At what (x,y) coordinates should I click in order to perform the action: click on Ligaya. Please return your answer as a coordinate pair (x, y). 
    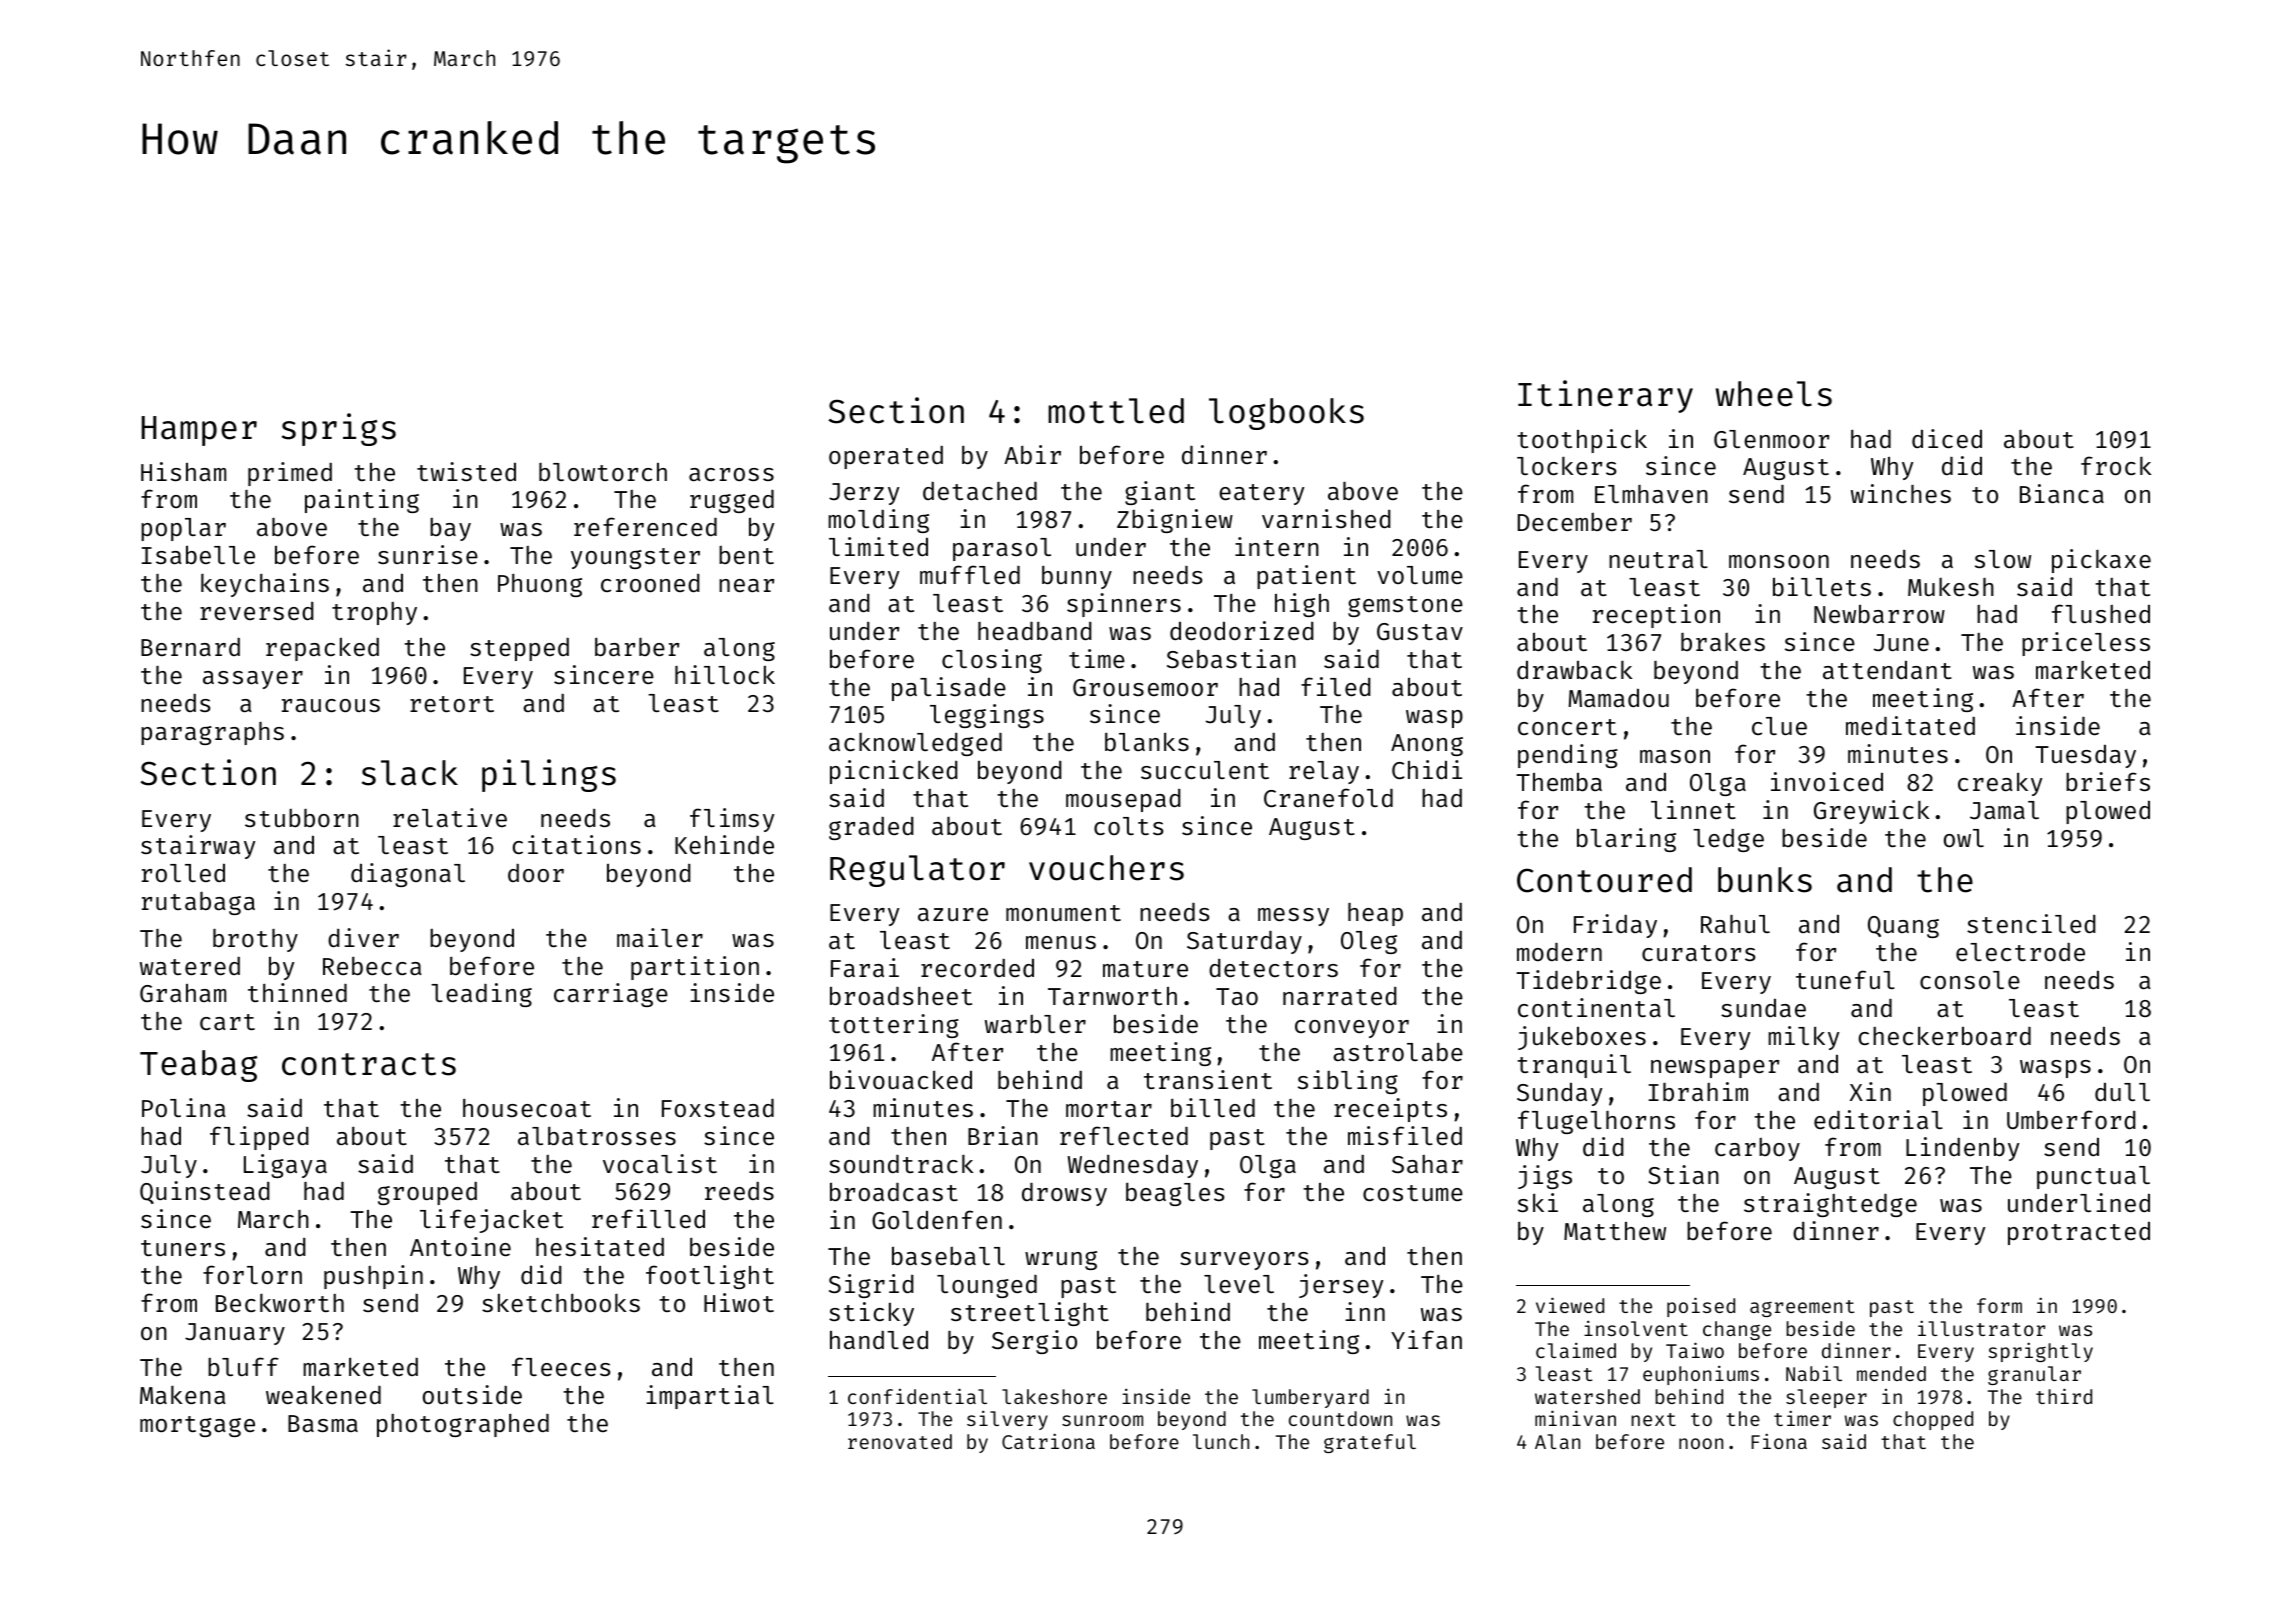
    Looking at the image, I should click on (285, 1166).
